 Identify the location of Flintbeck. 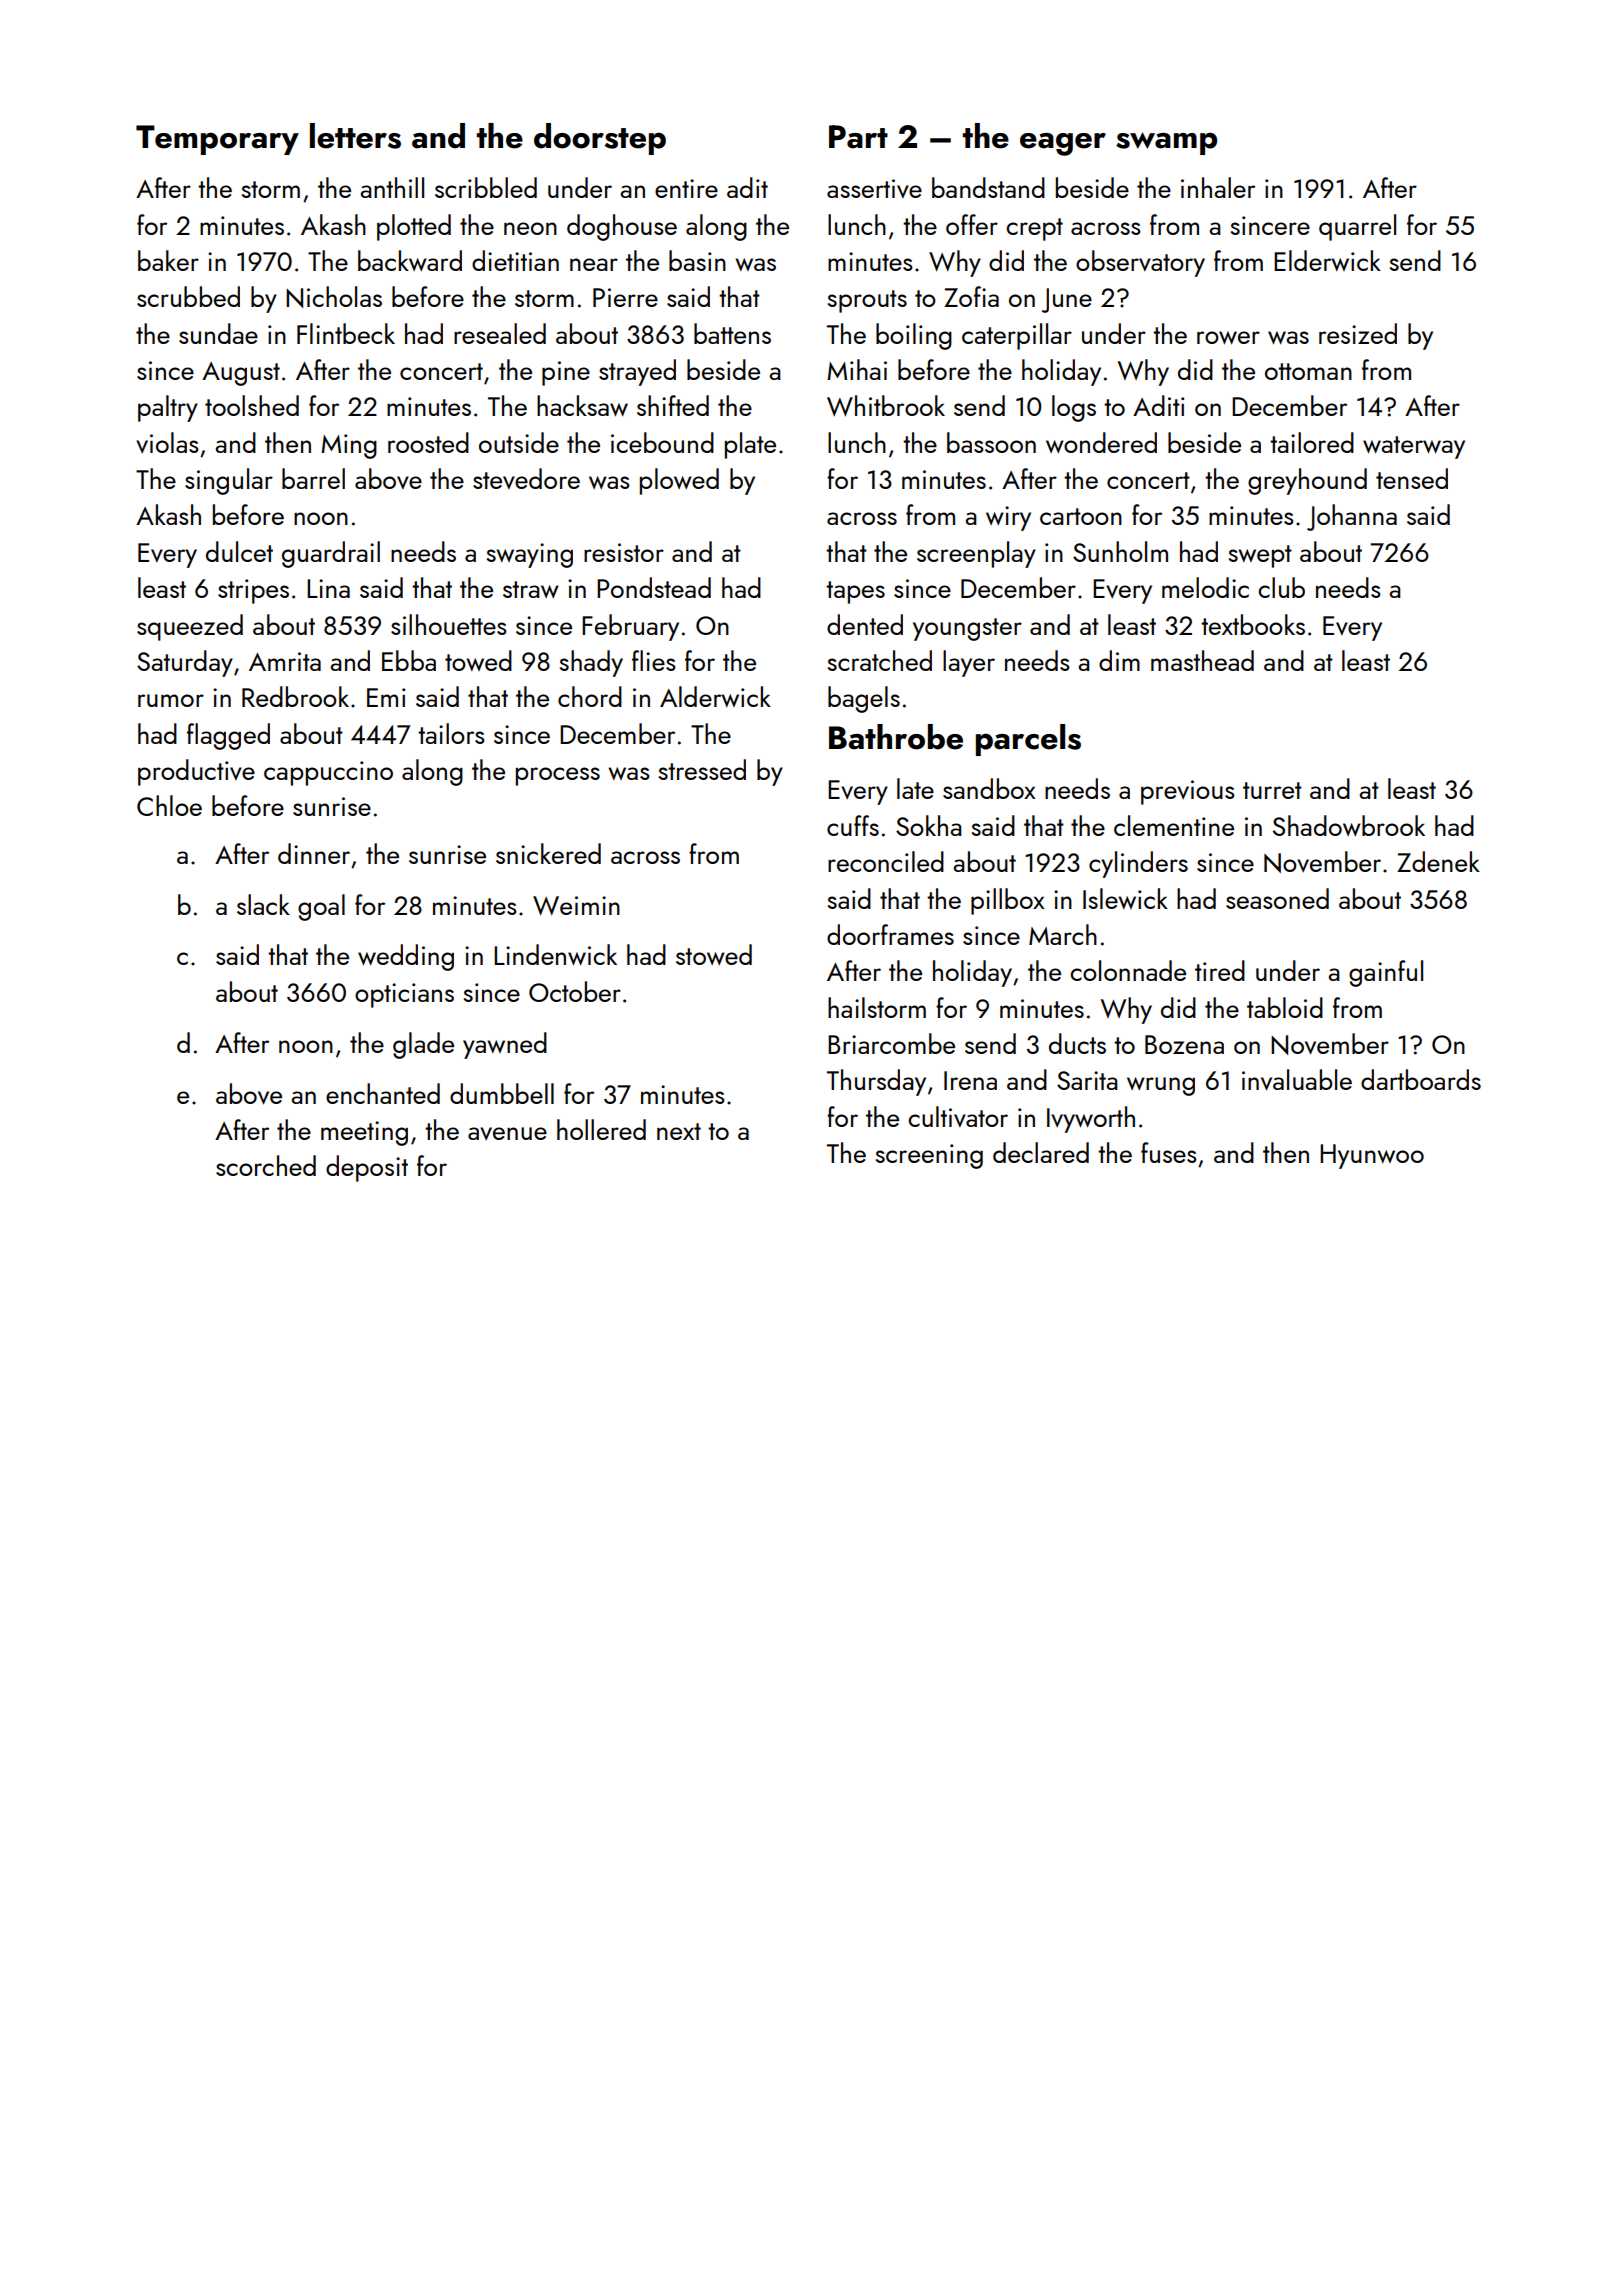
(346, 333).
